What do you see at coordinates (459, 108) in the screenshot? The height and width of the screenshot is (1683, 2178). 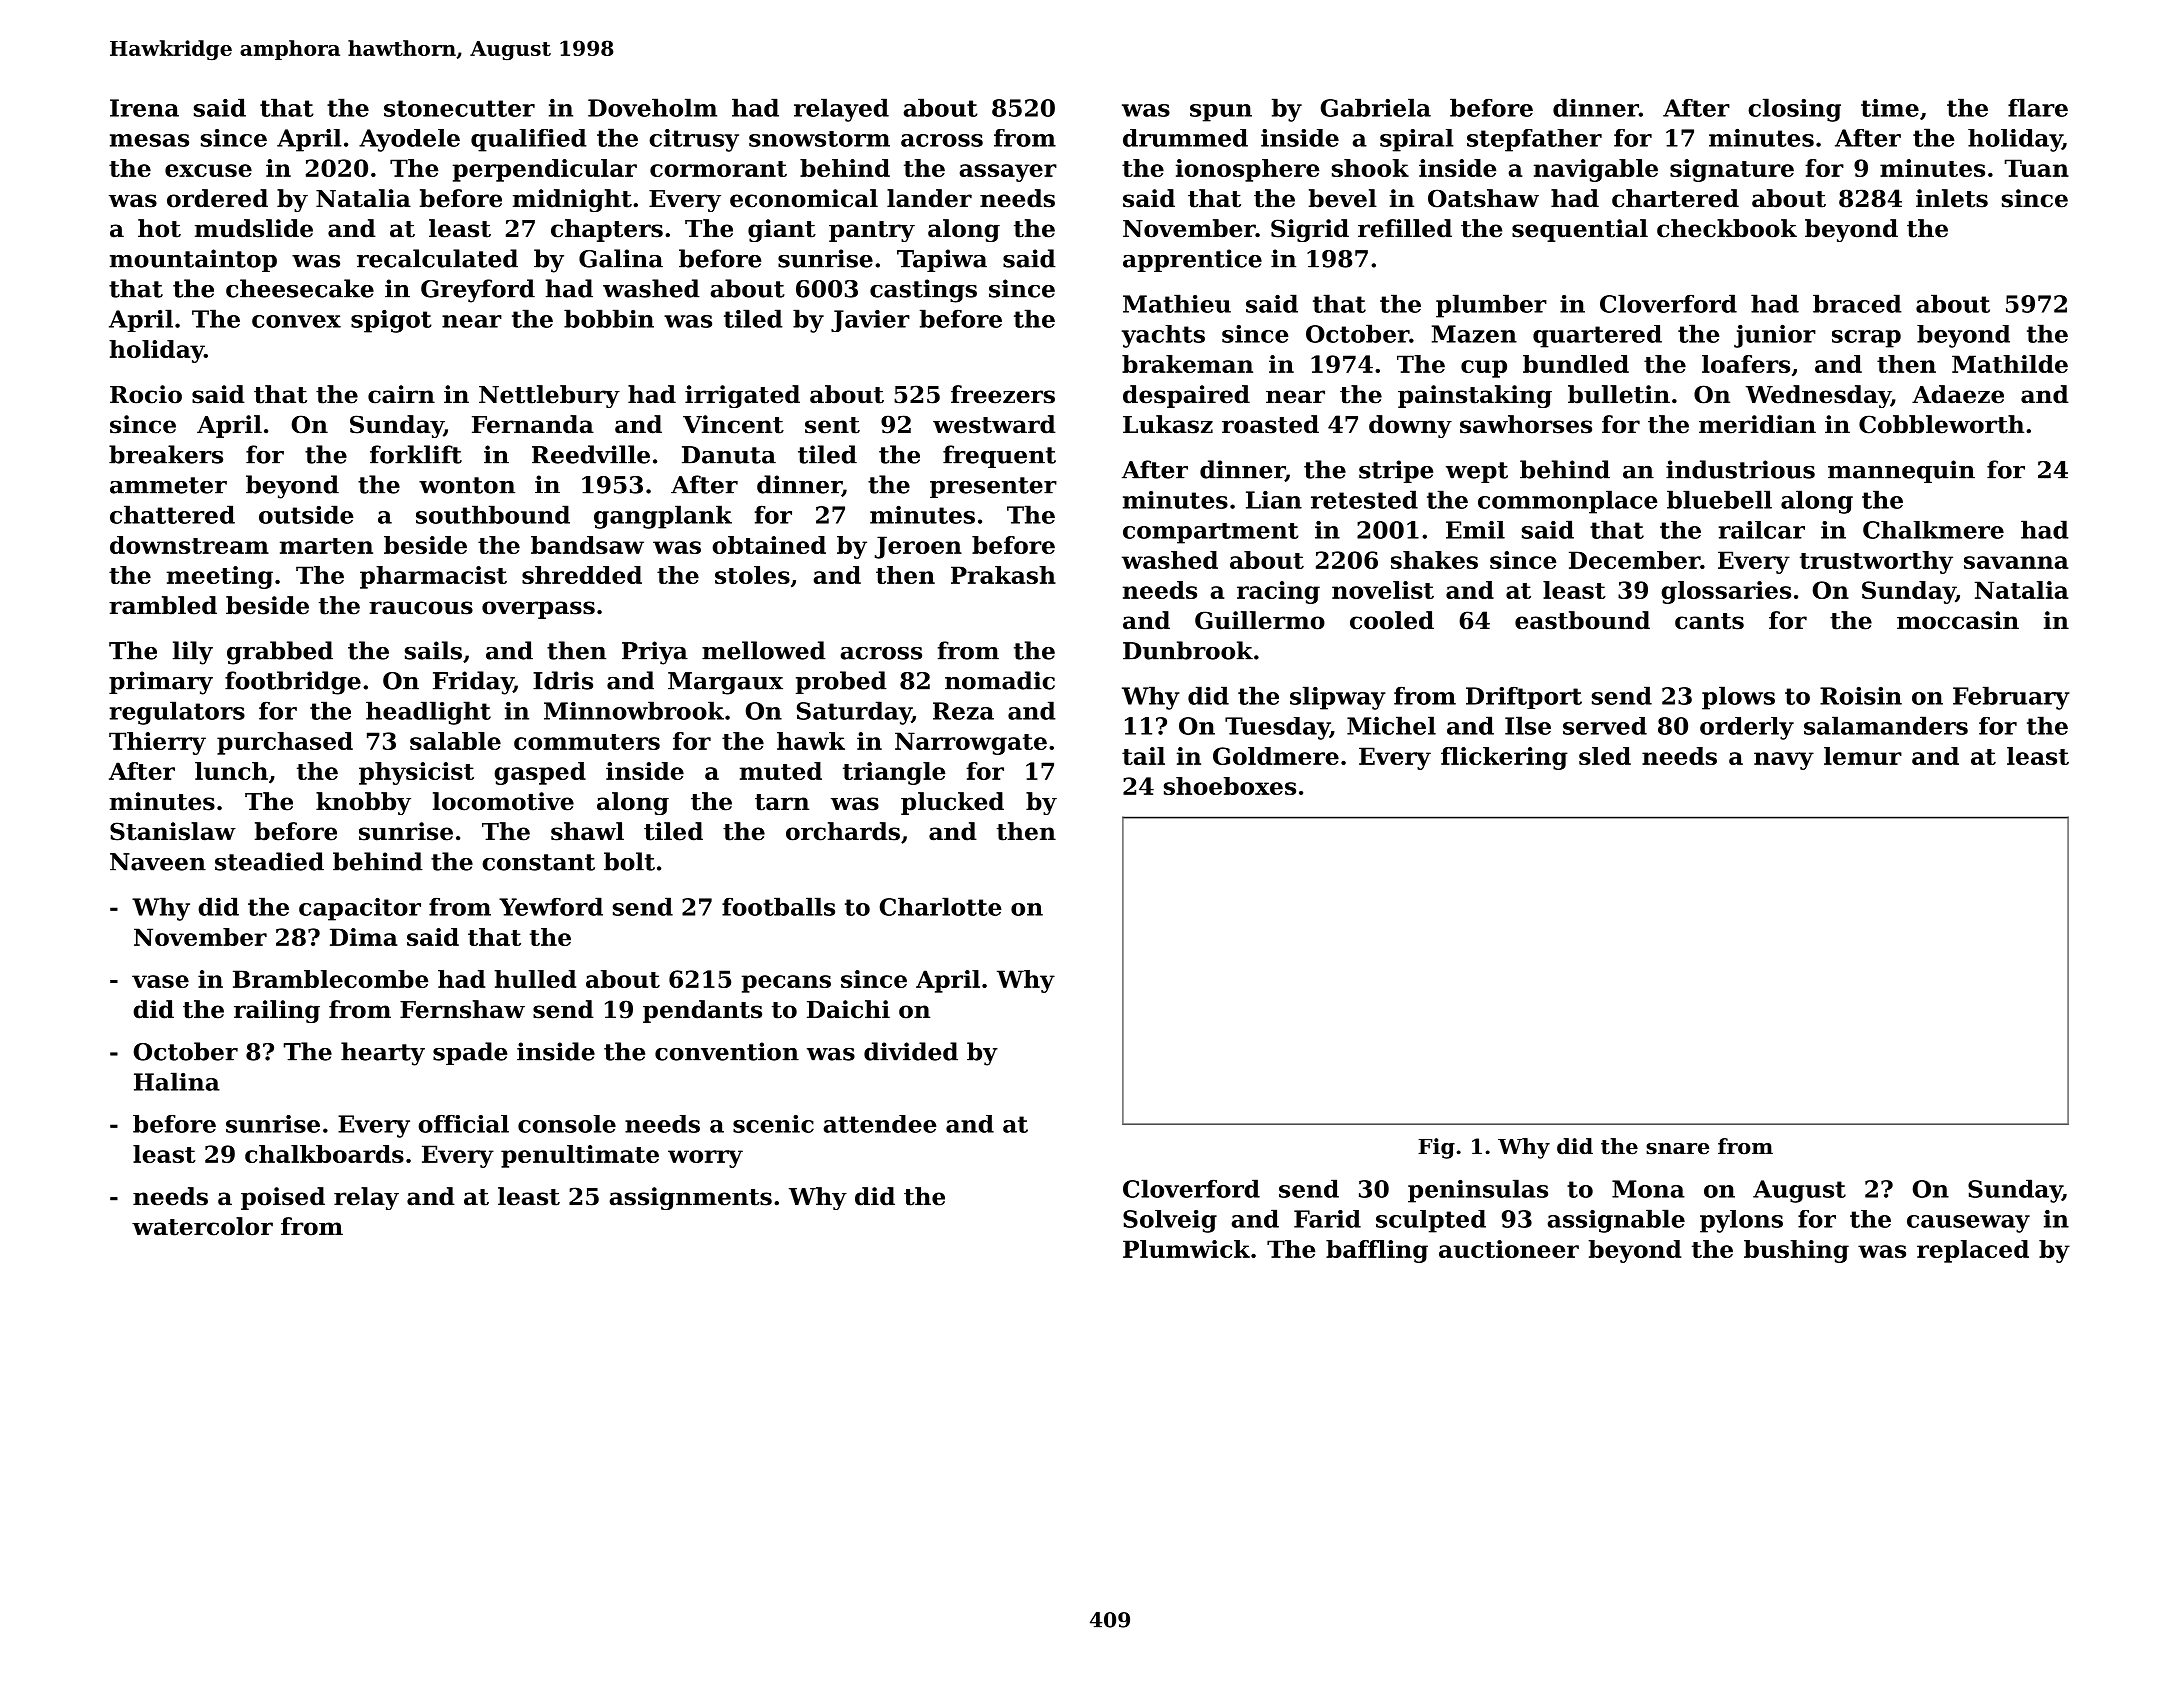 I see `stonecutter` at bounding box center [459, 108].
